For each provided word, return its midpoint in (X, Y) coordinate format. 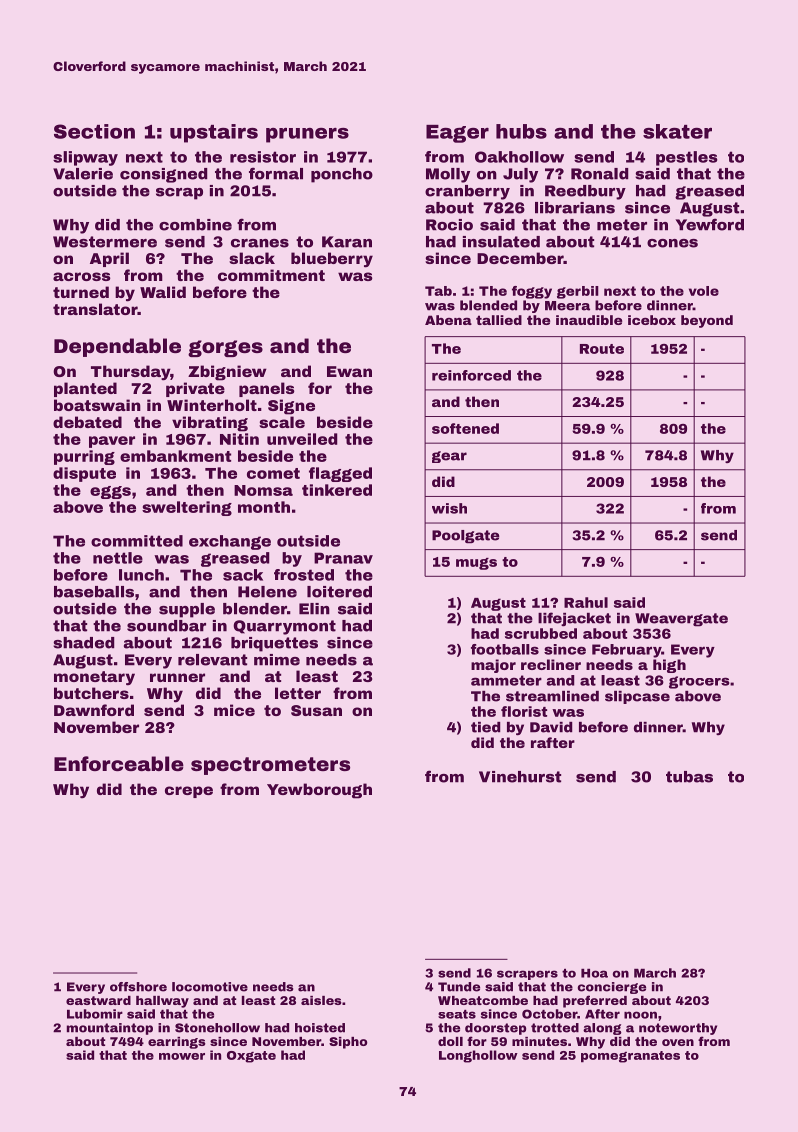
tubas (689, 777)
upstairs (214, 133)
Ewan (349, 371)
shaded (83, 643)
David (551, 727)
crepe (189, 792)
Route (602, 349)
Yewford (709, 224)
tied (485, 727)
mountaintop (110, 1029)
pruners (307, 135)
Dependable (117, 347)
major (493, 666)
